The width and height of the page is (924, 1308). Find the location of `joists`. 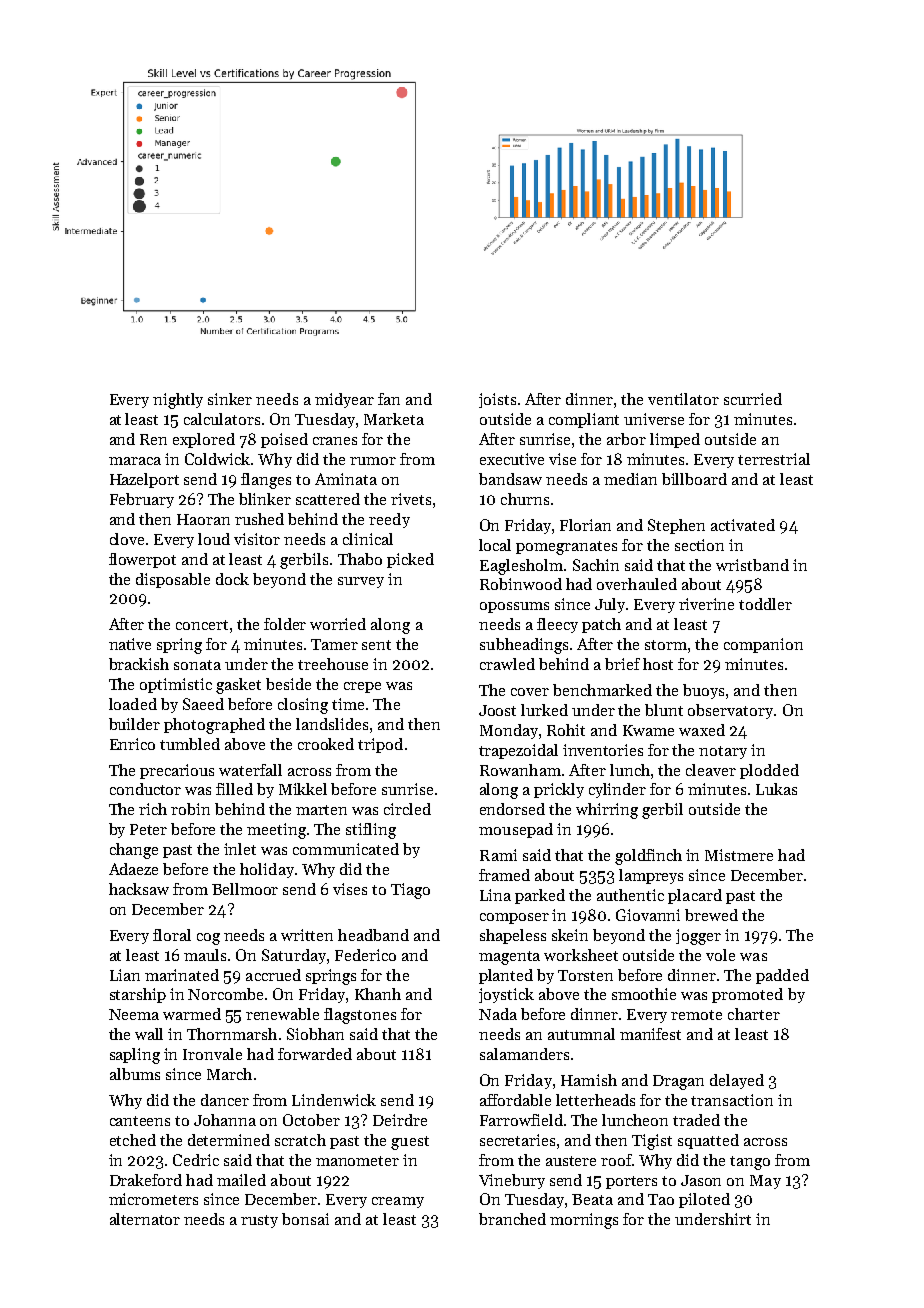

joists is located at coordinates (497, 400).
